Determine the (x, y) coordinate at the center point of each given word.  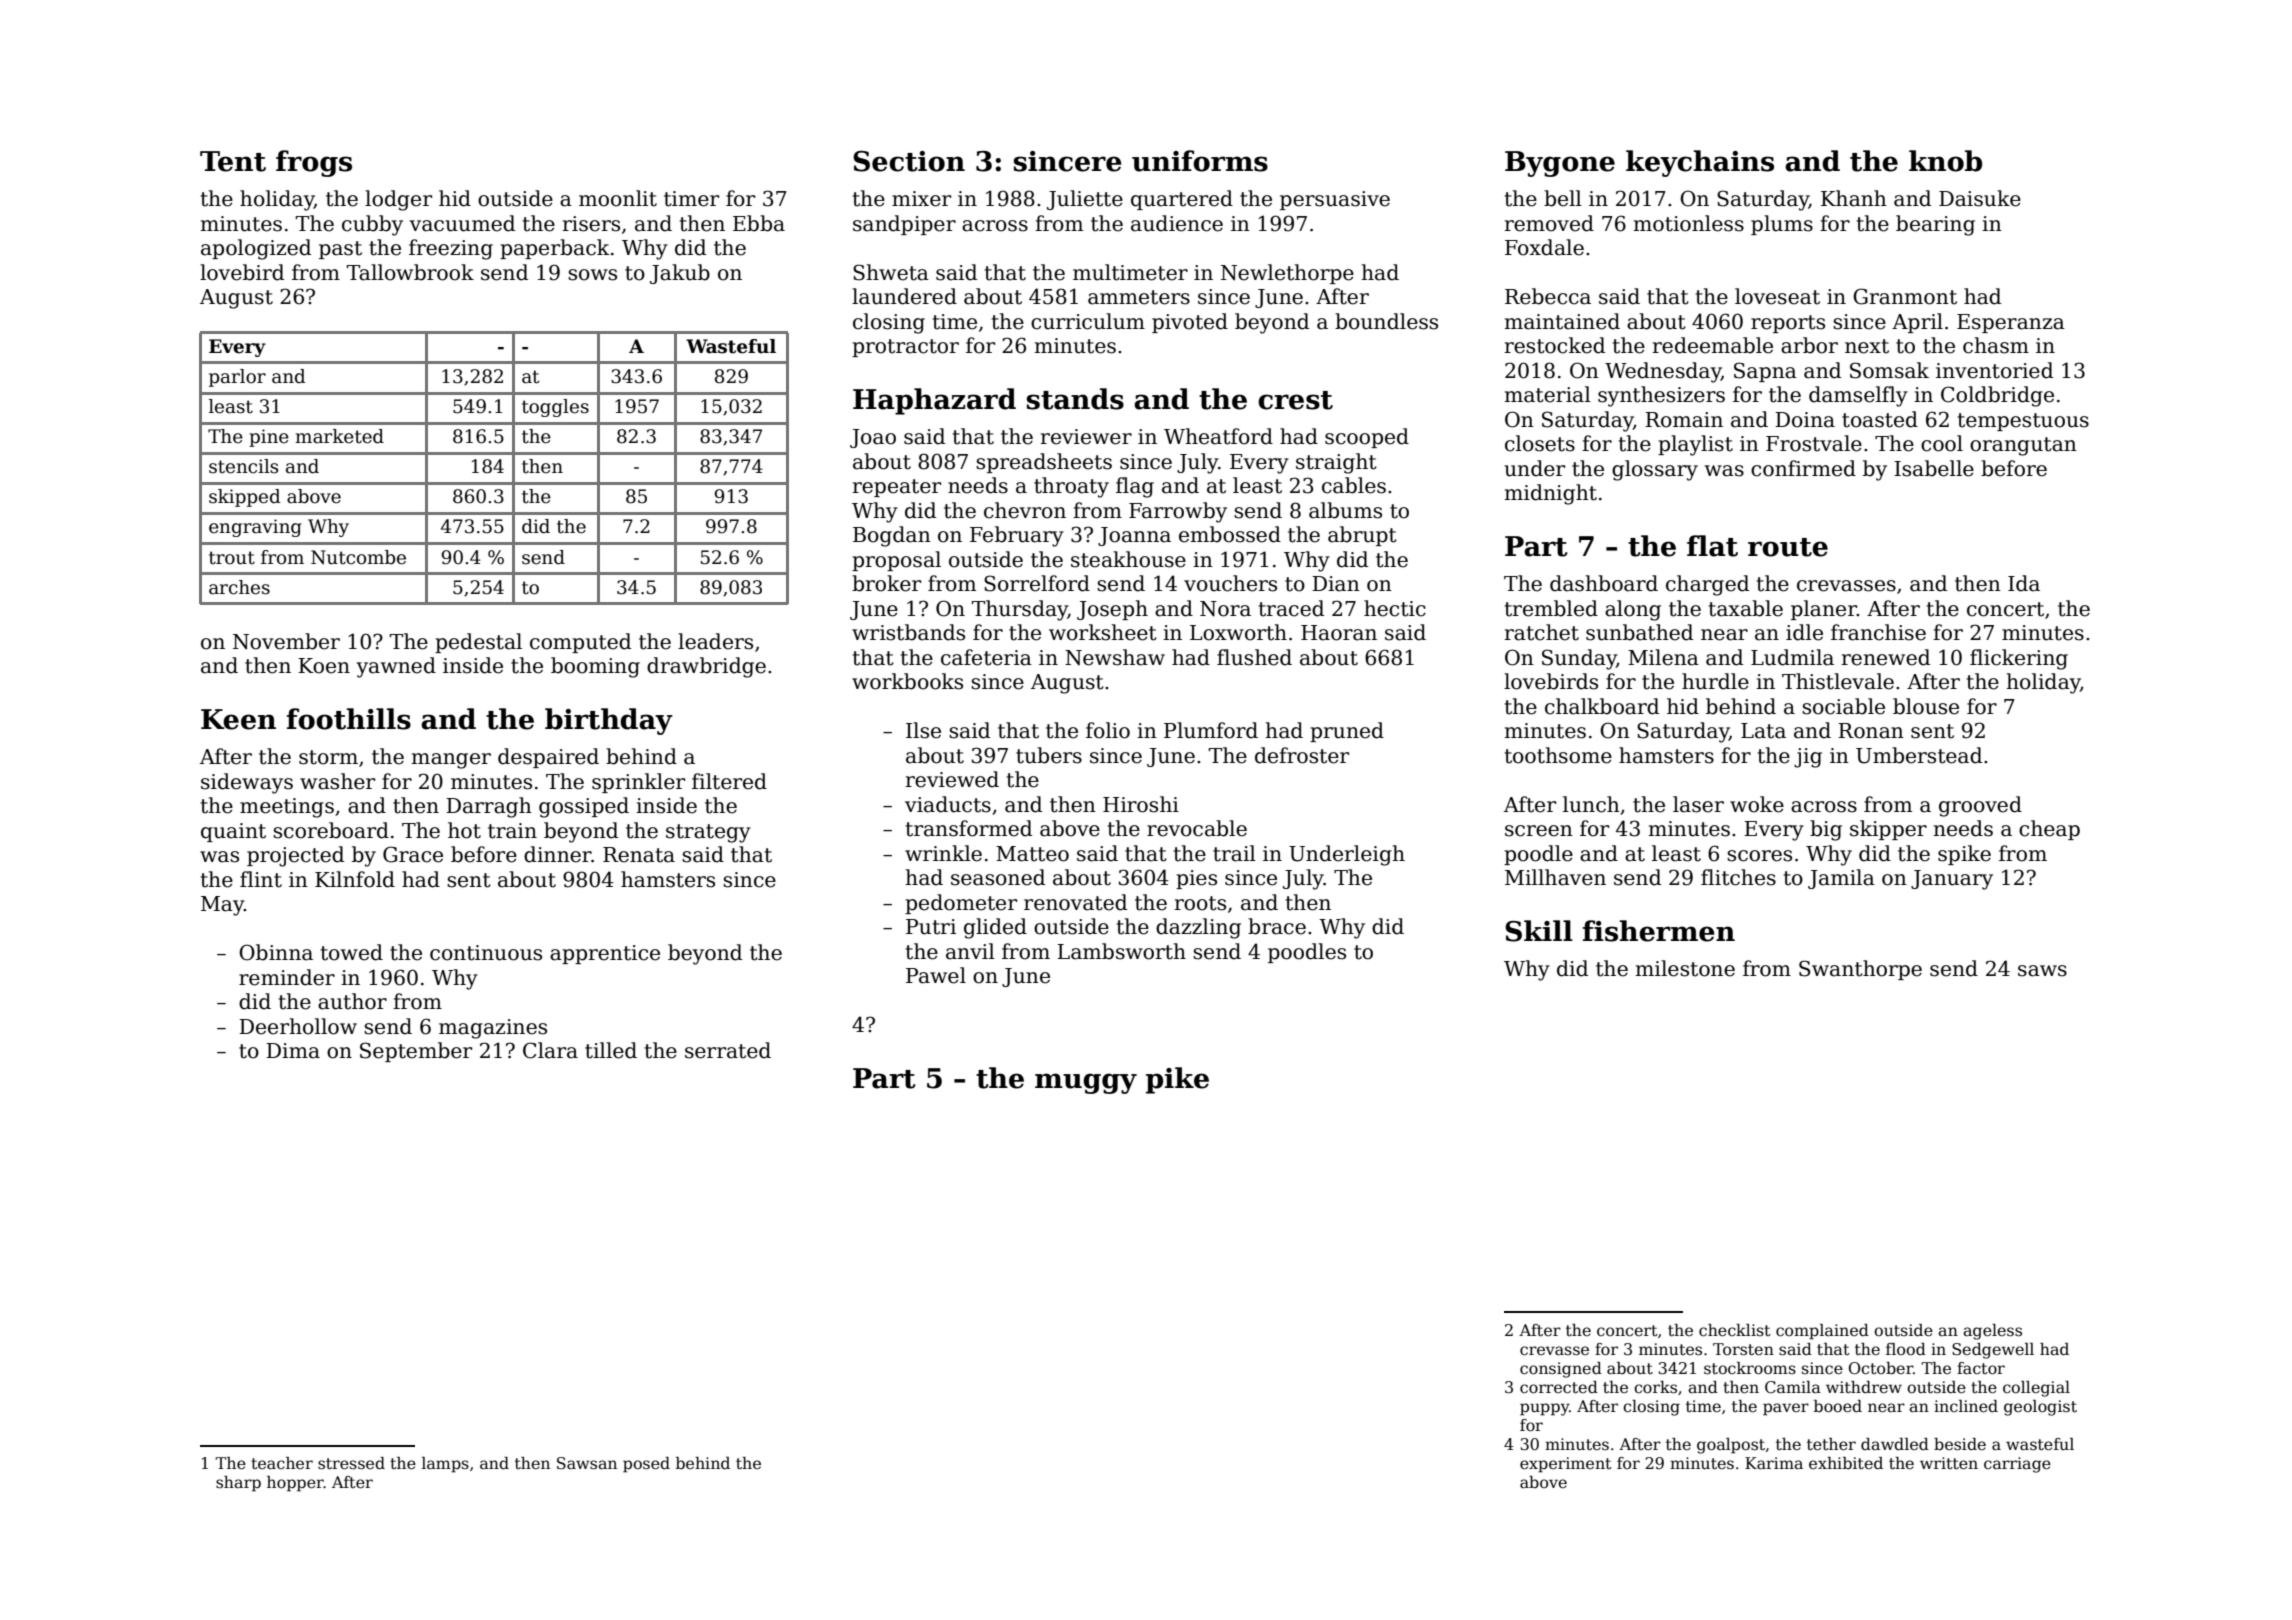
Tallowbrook (410, 272)
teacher (282, 1463)
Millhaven (1555, 877)
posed (646, 1465)
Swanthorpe (1860, 970)
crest (1295, 400)
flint (261, 879)
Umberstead (1919, 755)
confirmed (1803, 468)
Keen (238, 719)
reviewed (952, 779)
